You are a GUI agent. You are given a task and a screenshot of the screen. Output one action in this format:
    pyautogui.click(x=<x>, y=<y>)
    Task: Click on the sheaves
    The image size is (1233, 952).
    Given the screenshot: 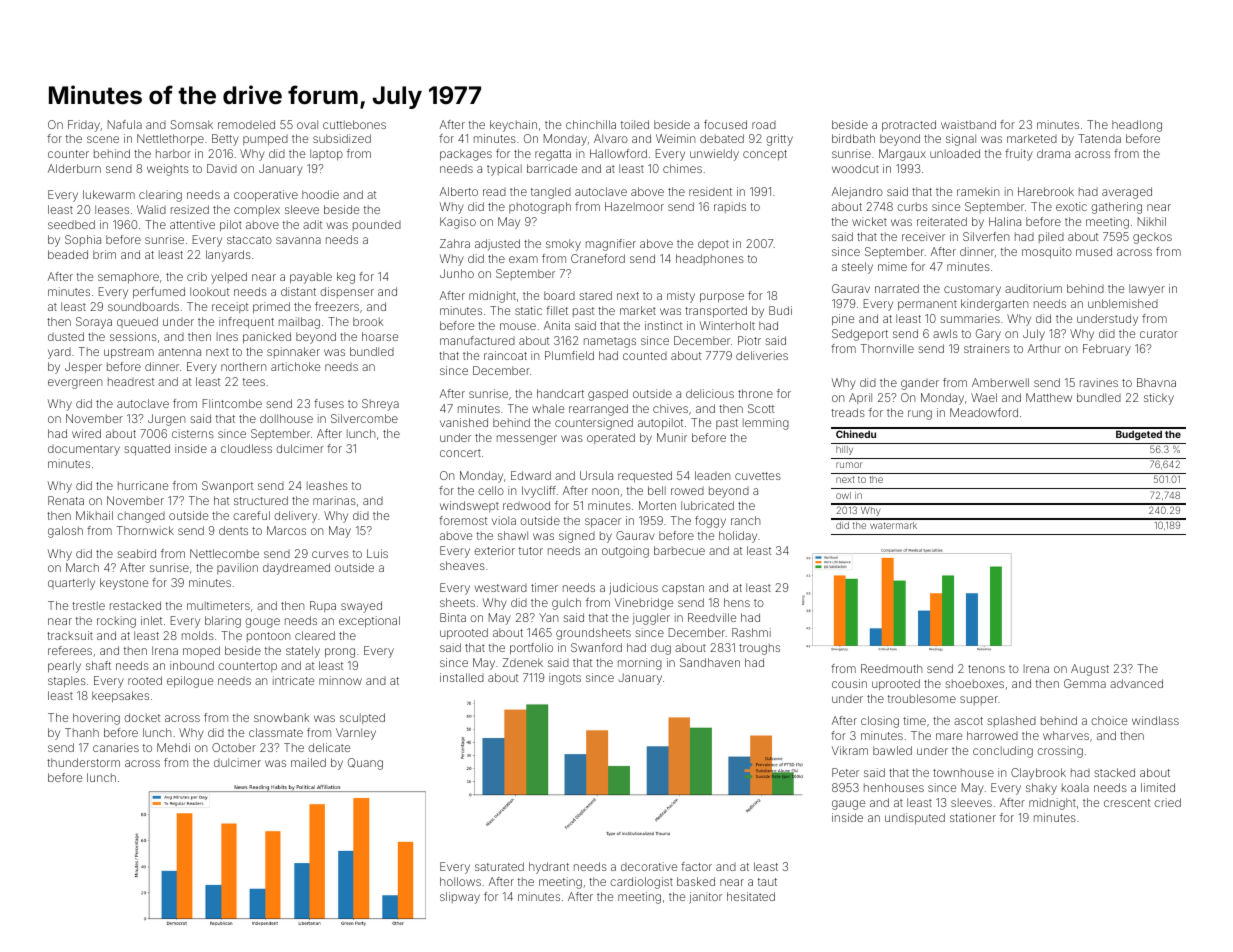 What is the action you would take?
    pyautogui.click(x=462, y=565)
